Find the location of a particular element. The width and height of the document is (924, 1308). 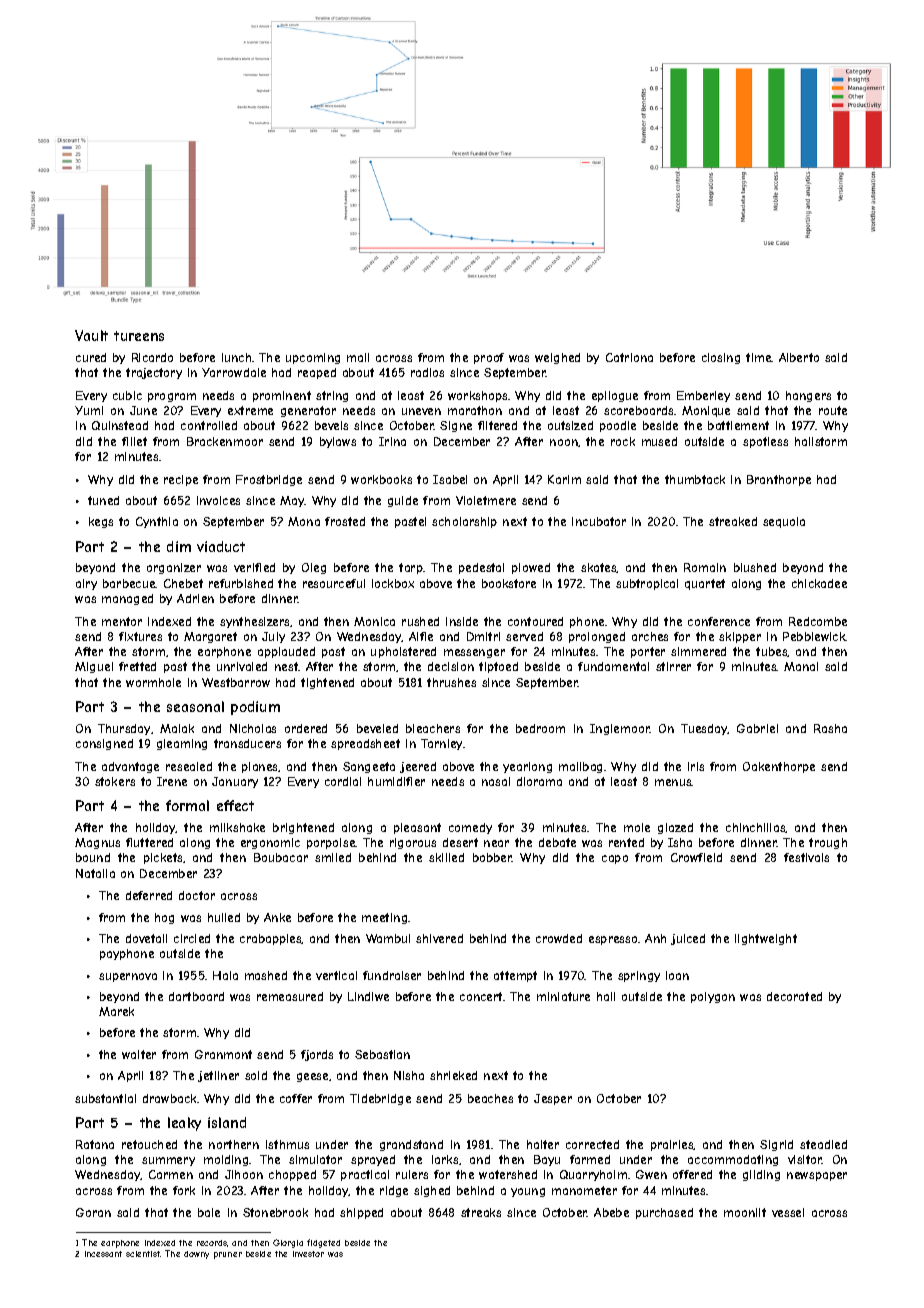

pruner is located at coordinates (228, 1255).
